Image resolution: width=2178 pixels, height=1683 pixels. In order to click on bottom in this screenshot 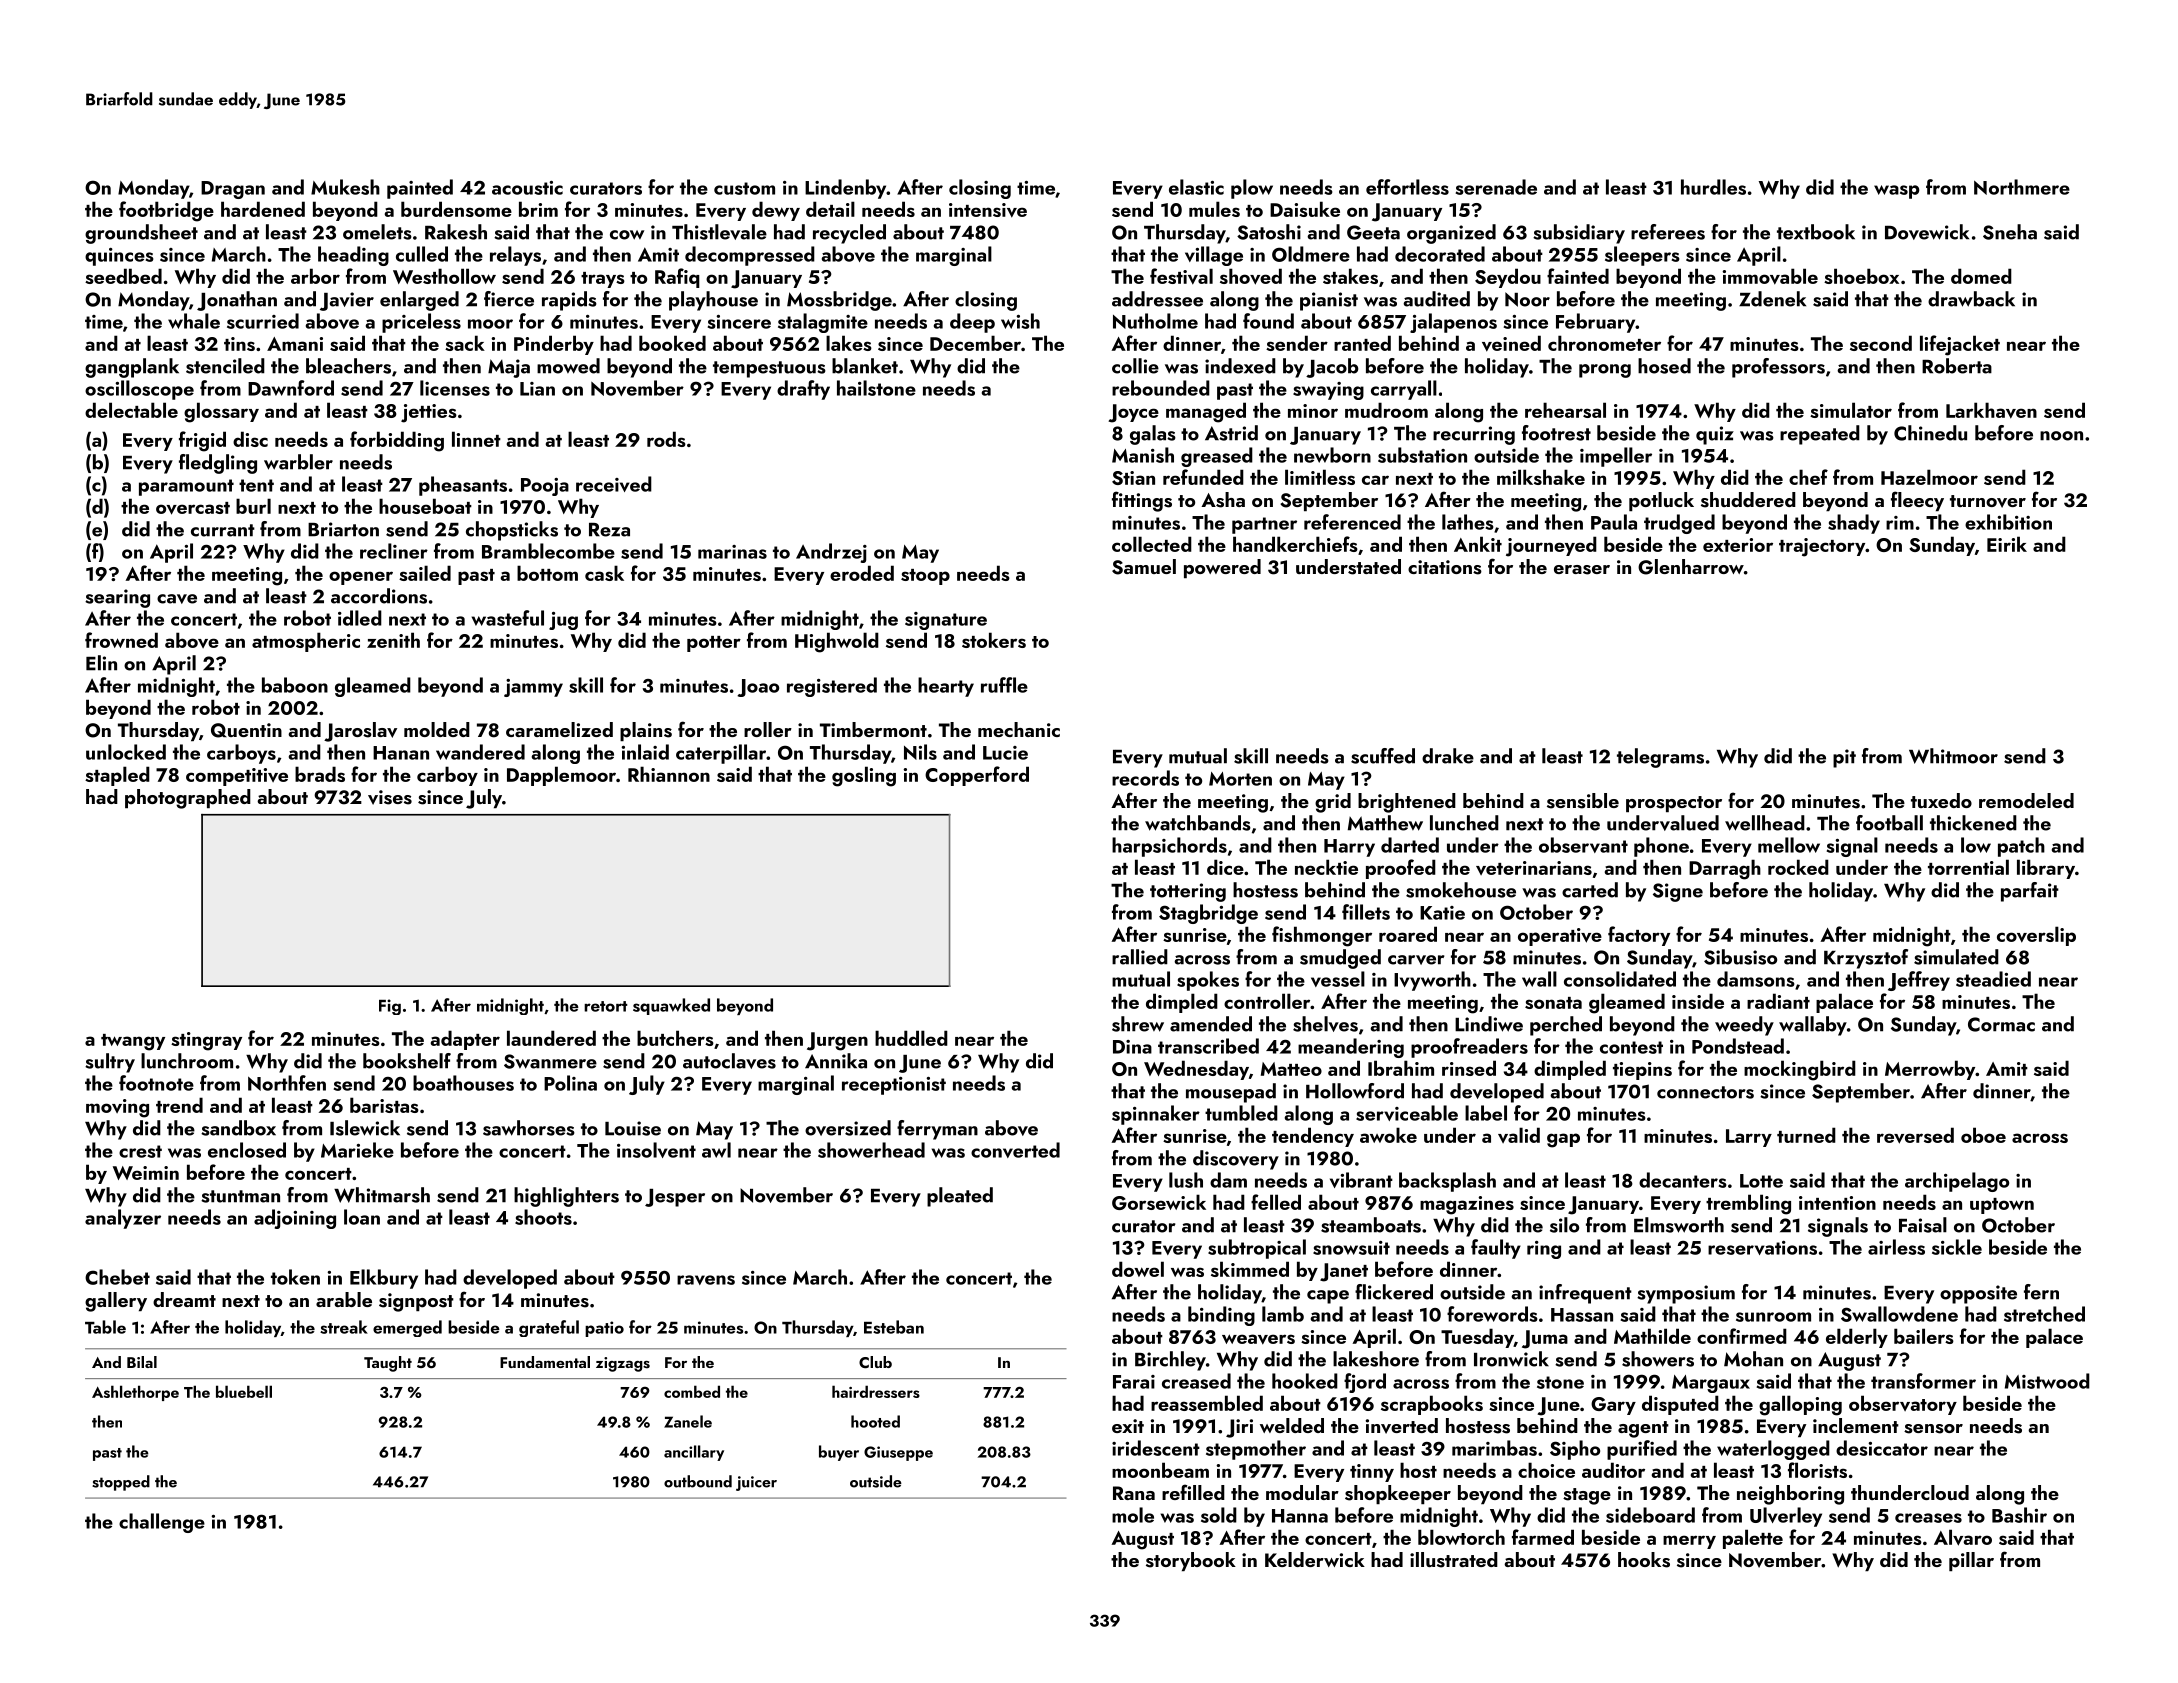, I will do `click(547, 573)`.
